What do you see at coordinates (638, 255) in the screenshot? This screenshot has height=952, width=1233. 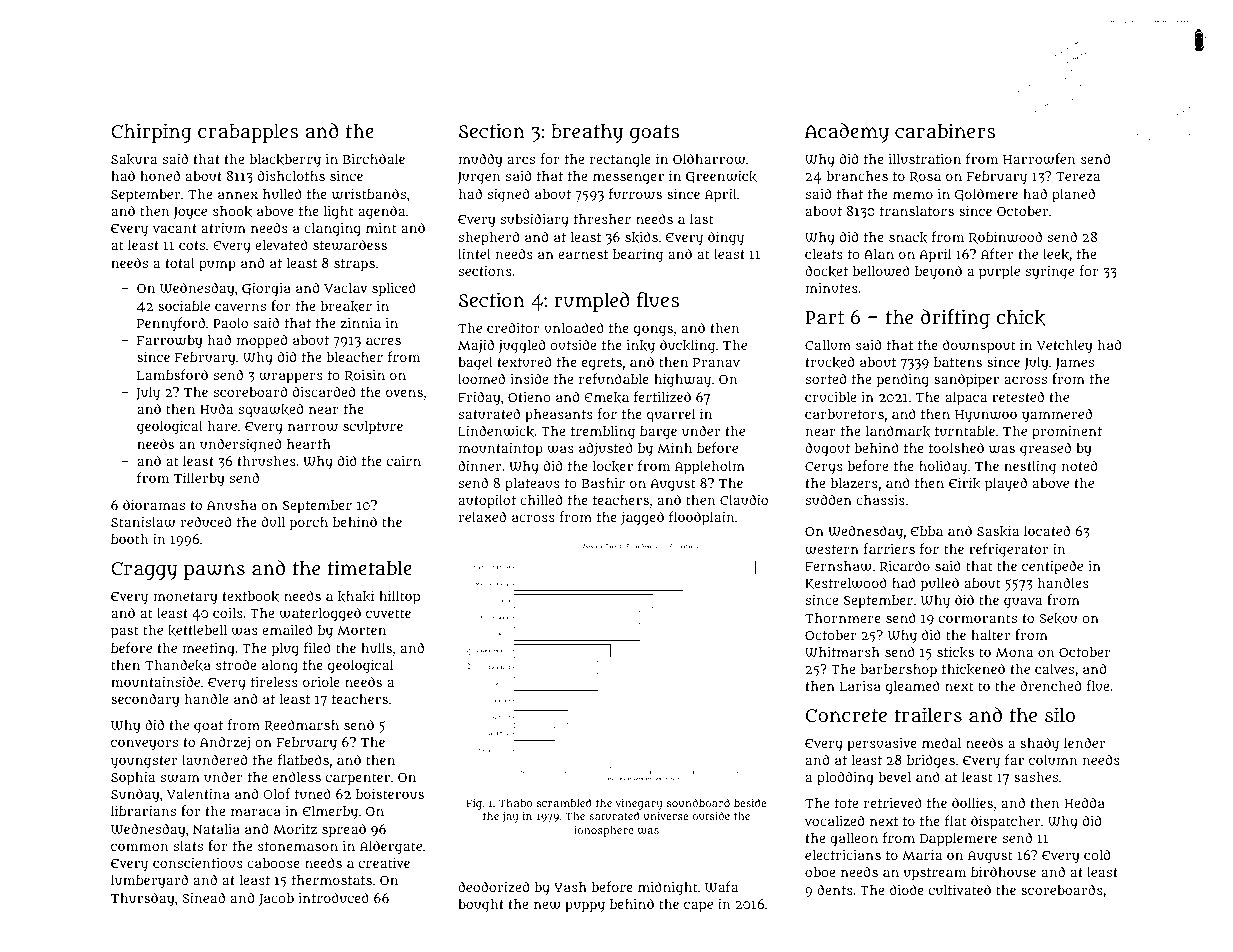 I see `bearing` at bounding box center [638, 255].
